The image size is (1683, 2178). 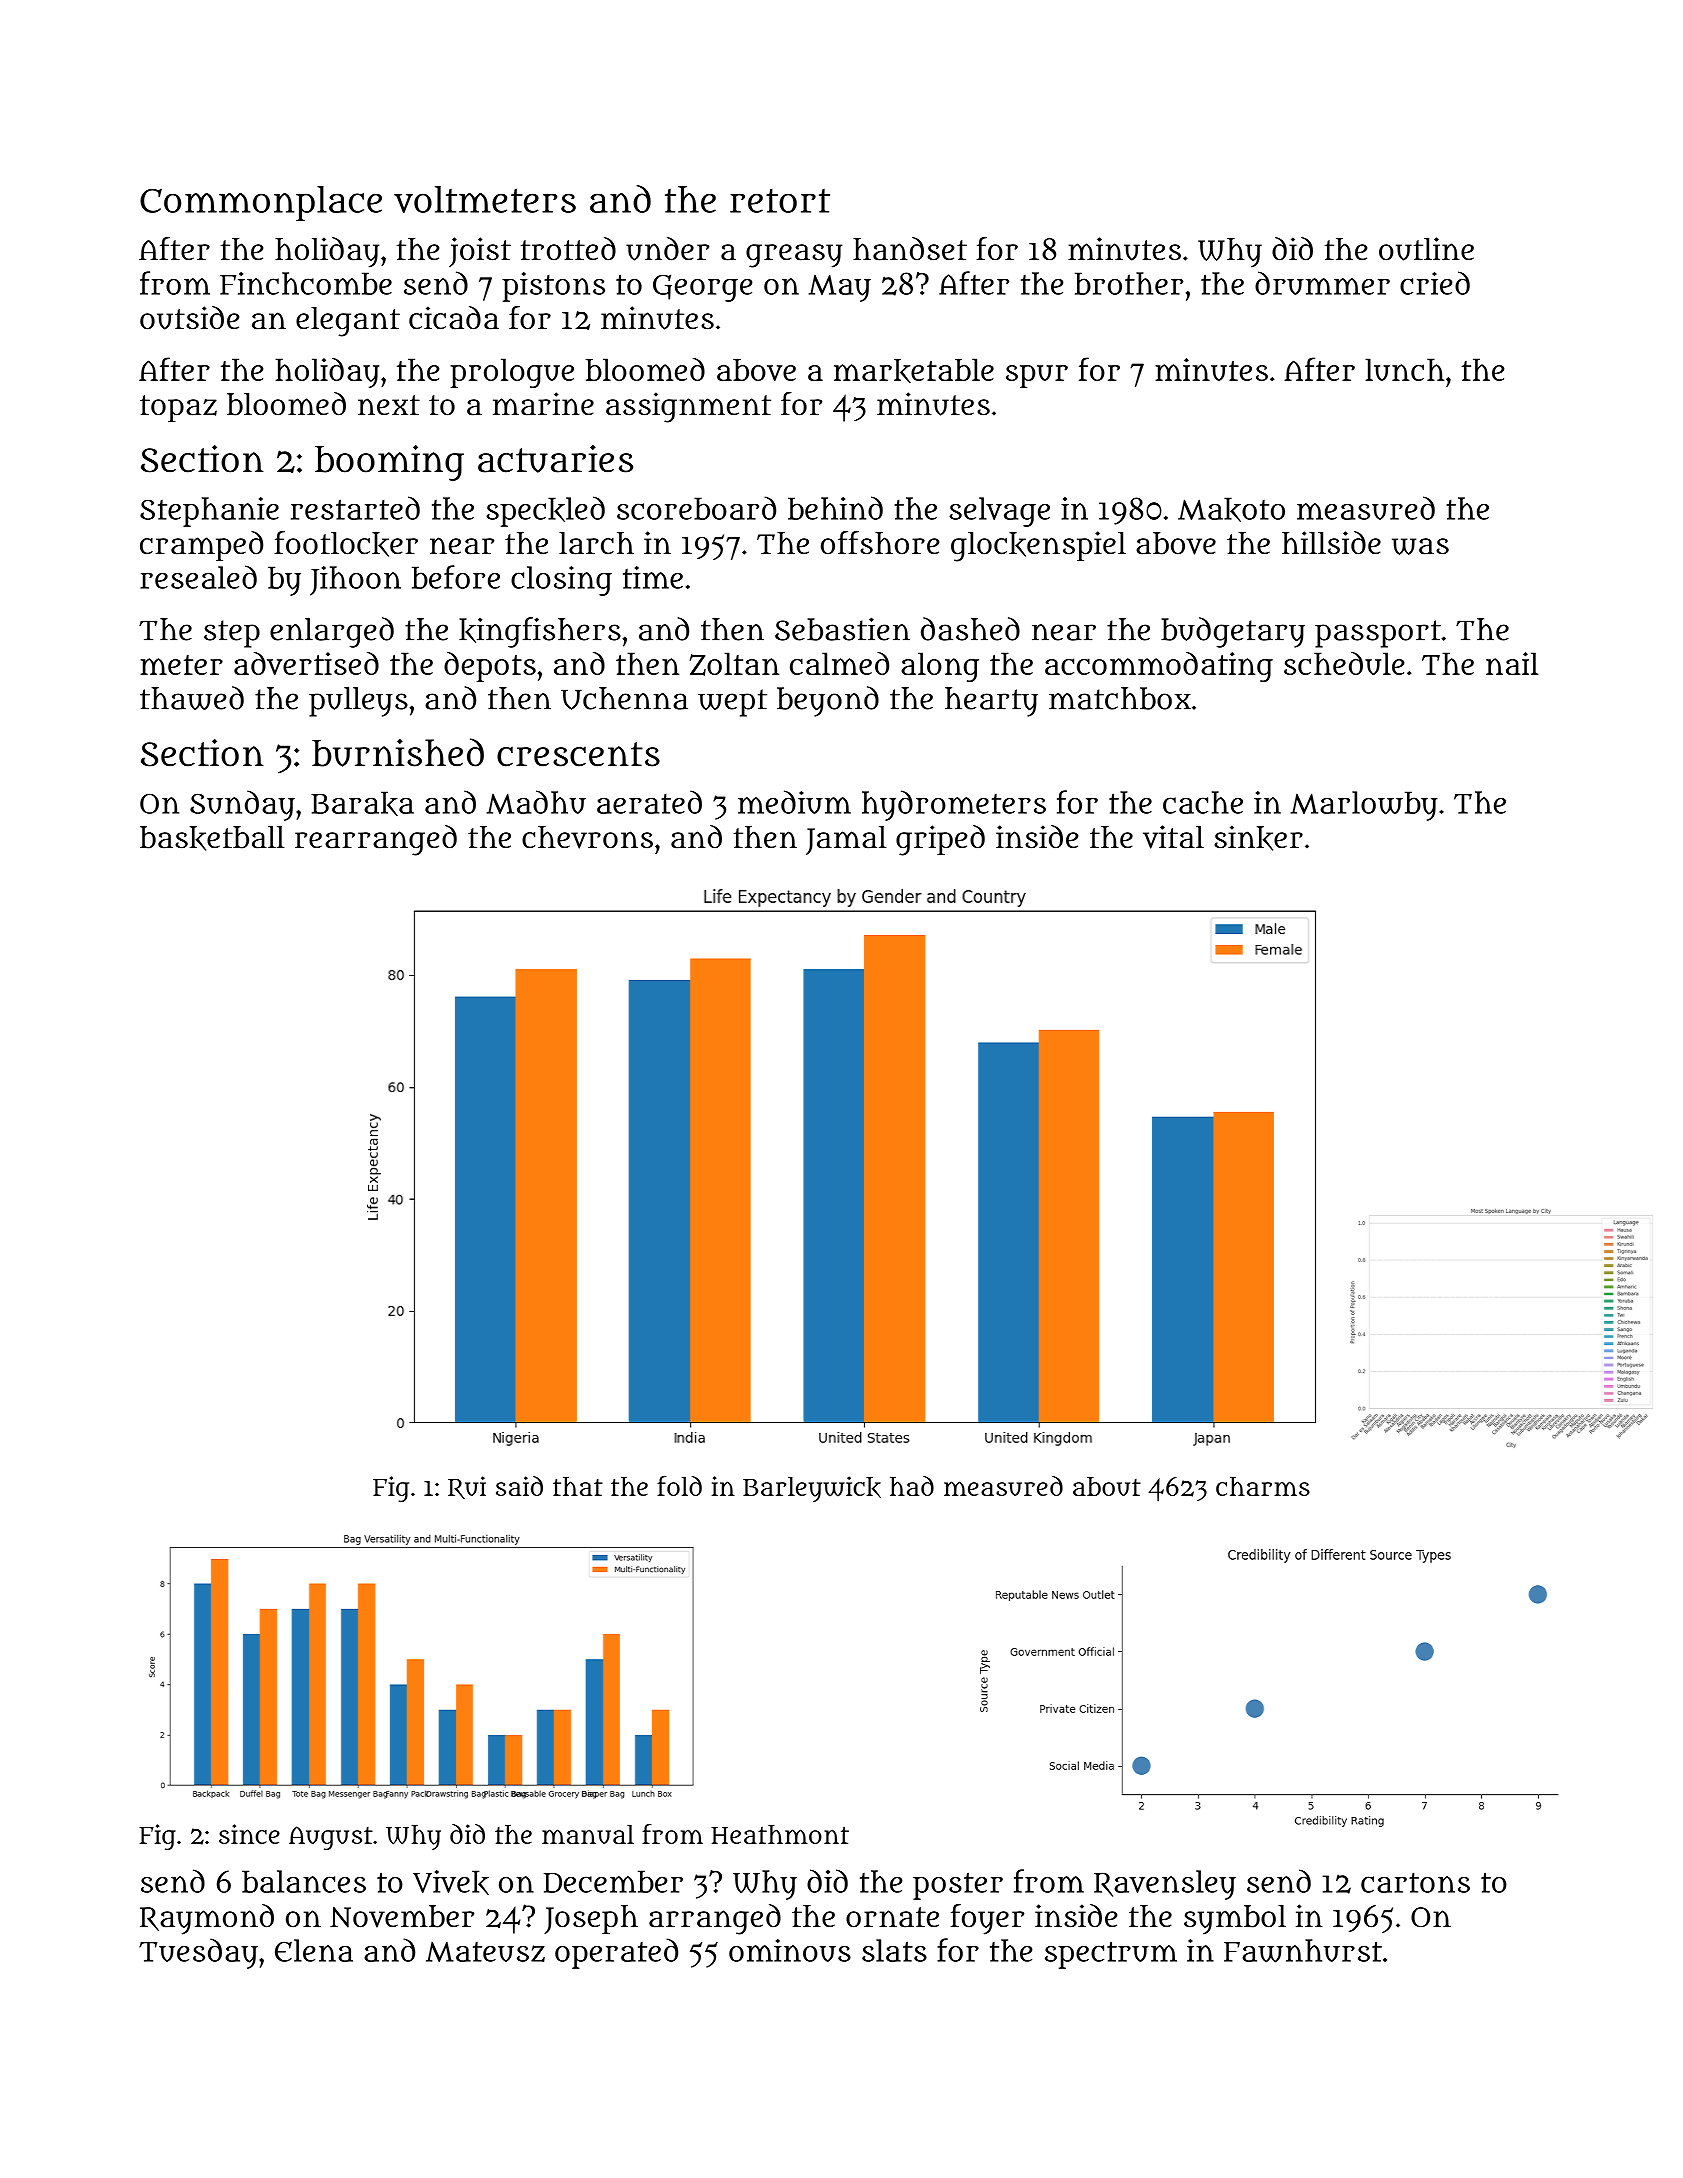 I want to click on retort, so click(x=780, y=201).
